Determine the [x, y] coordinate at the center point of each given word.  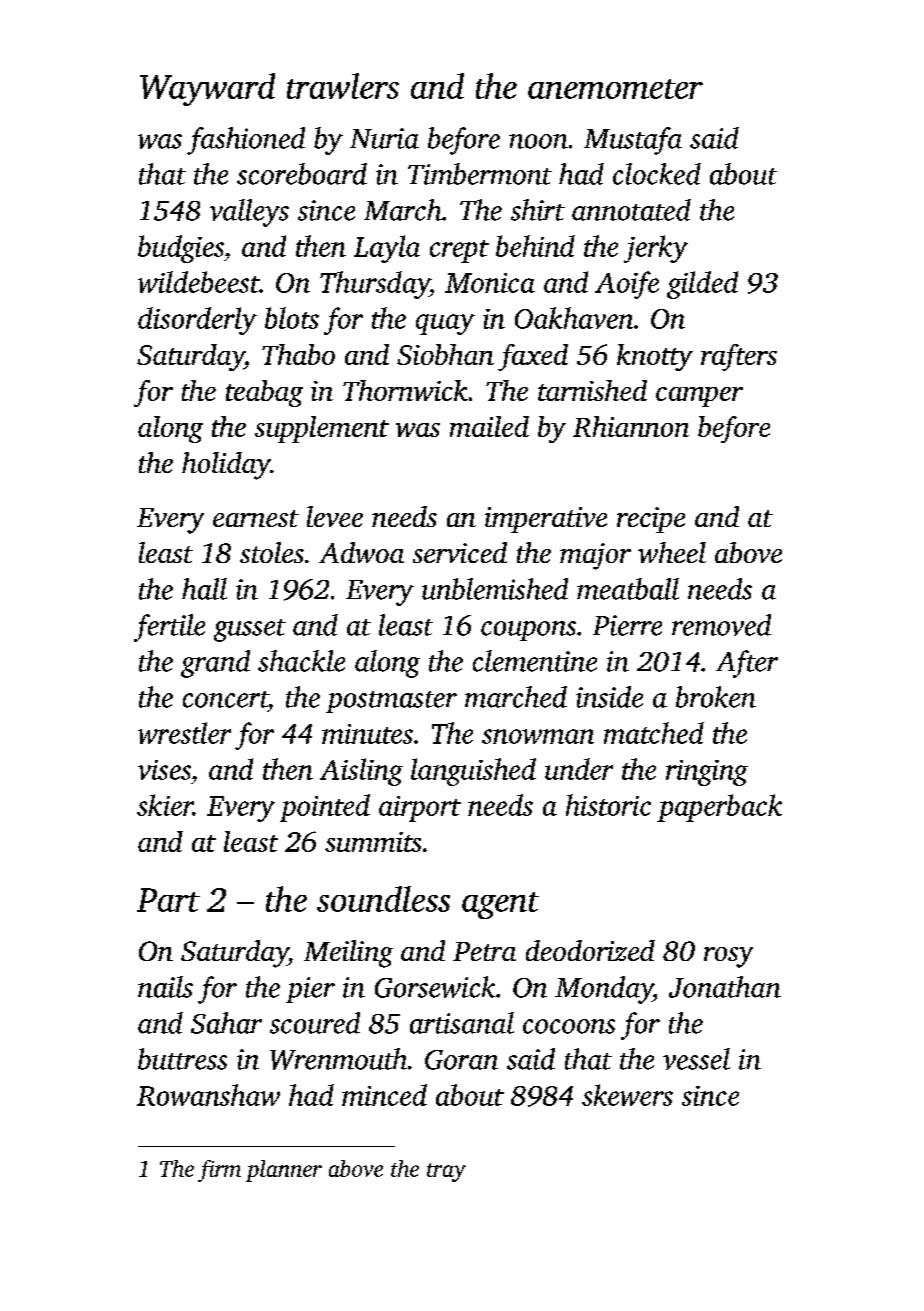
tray [446, 1172]
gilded [702, 285]
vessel [696, 1059]
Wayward [207, 89]
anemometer [615, 89]
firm [219, 1171]
